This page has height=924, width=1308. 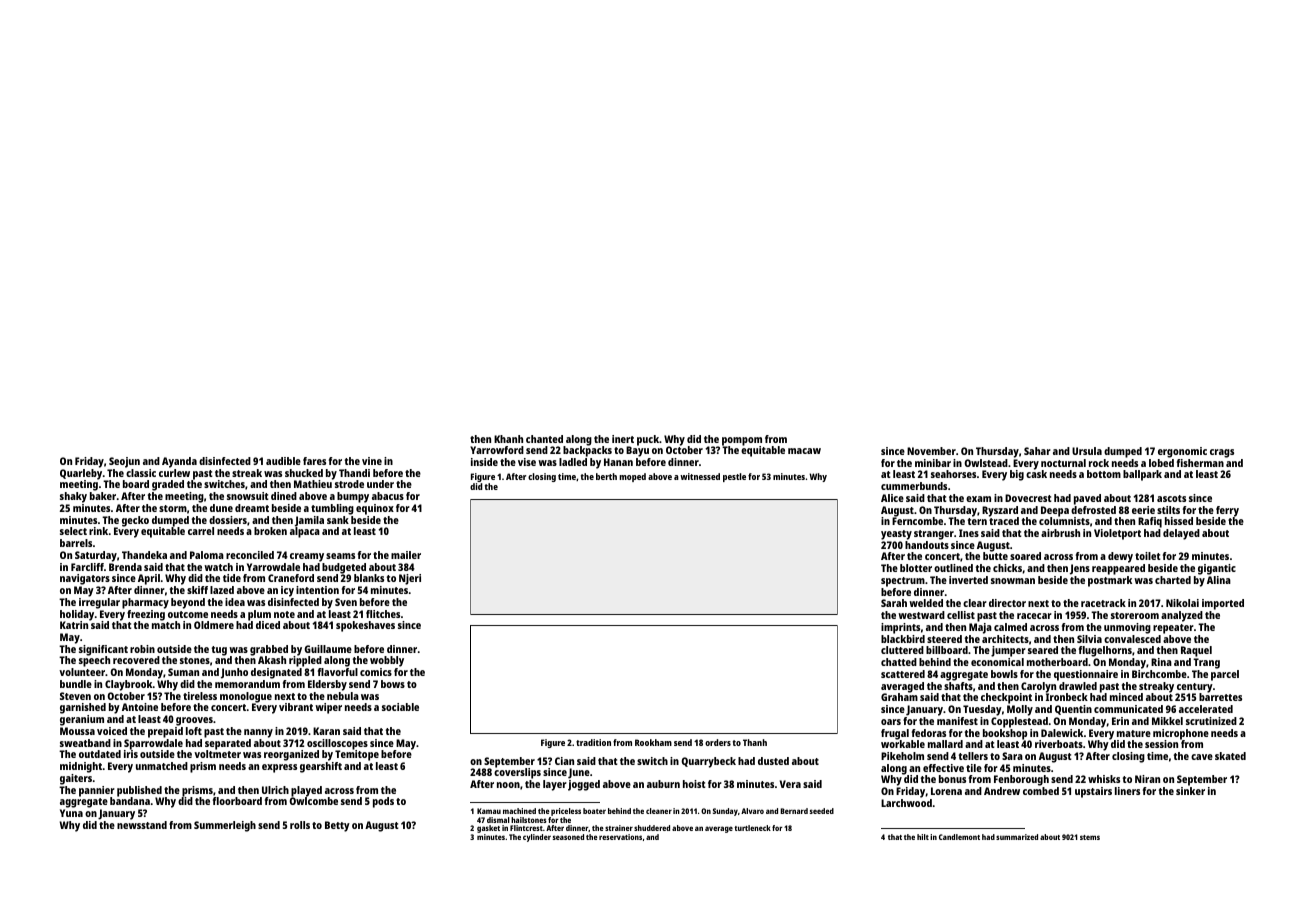 I want to click on pompom, so click(x=742, y=441).
